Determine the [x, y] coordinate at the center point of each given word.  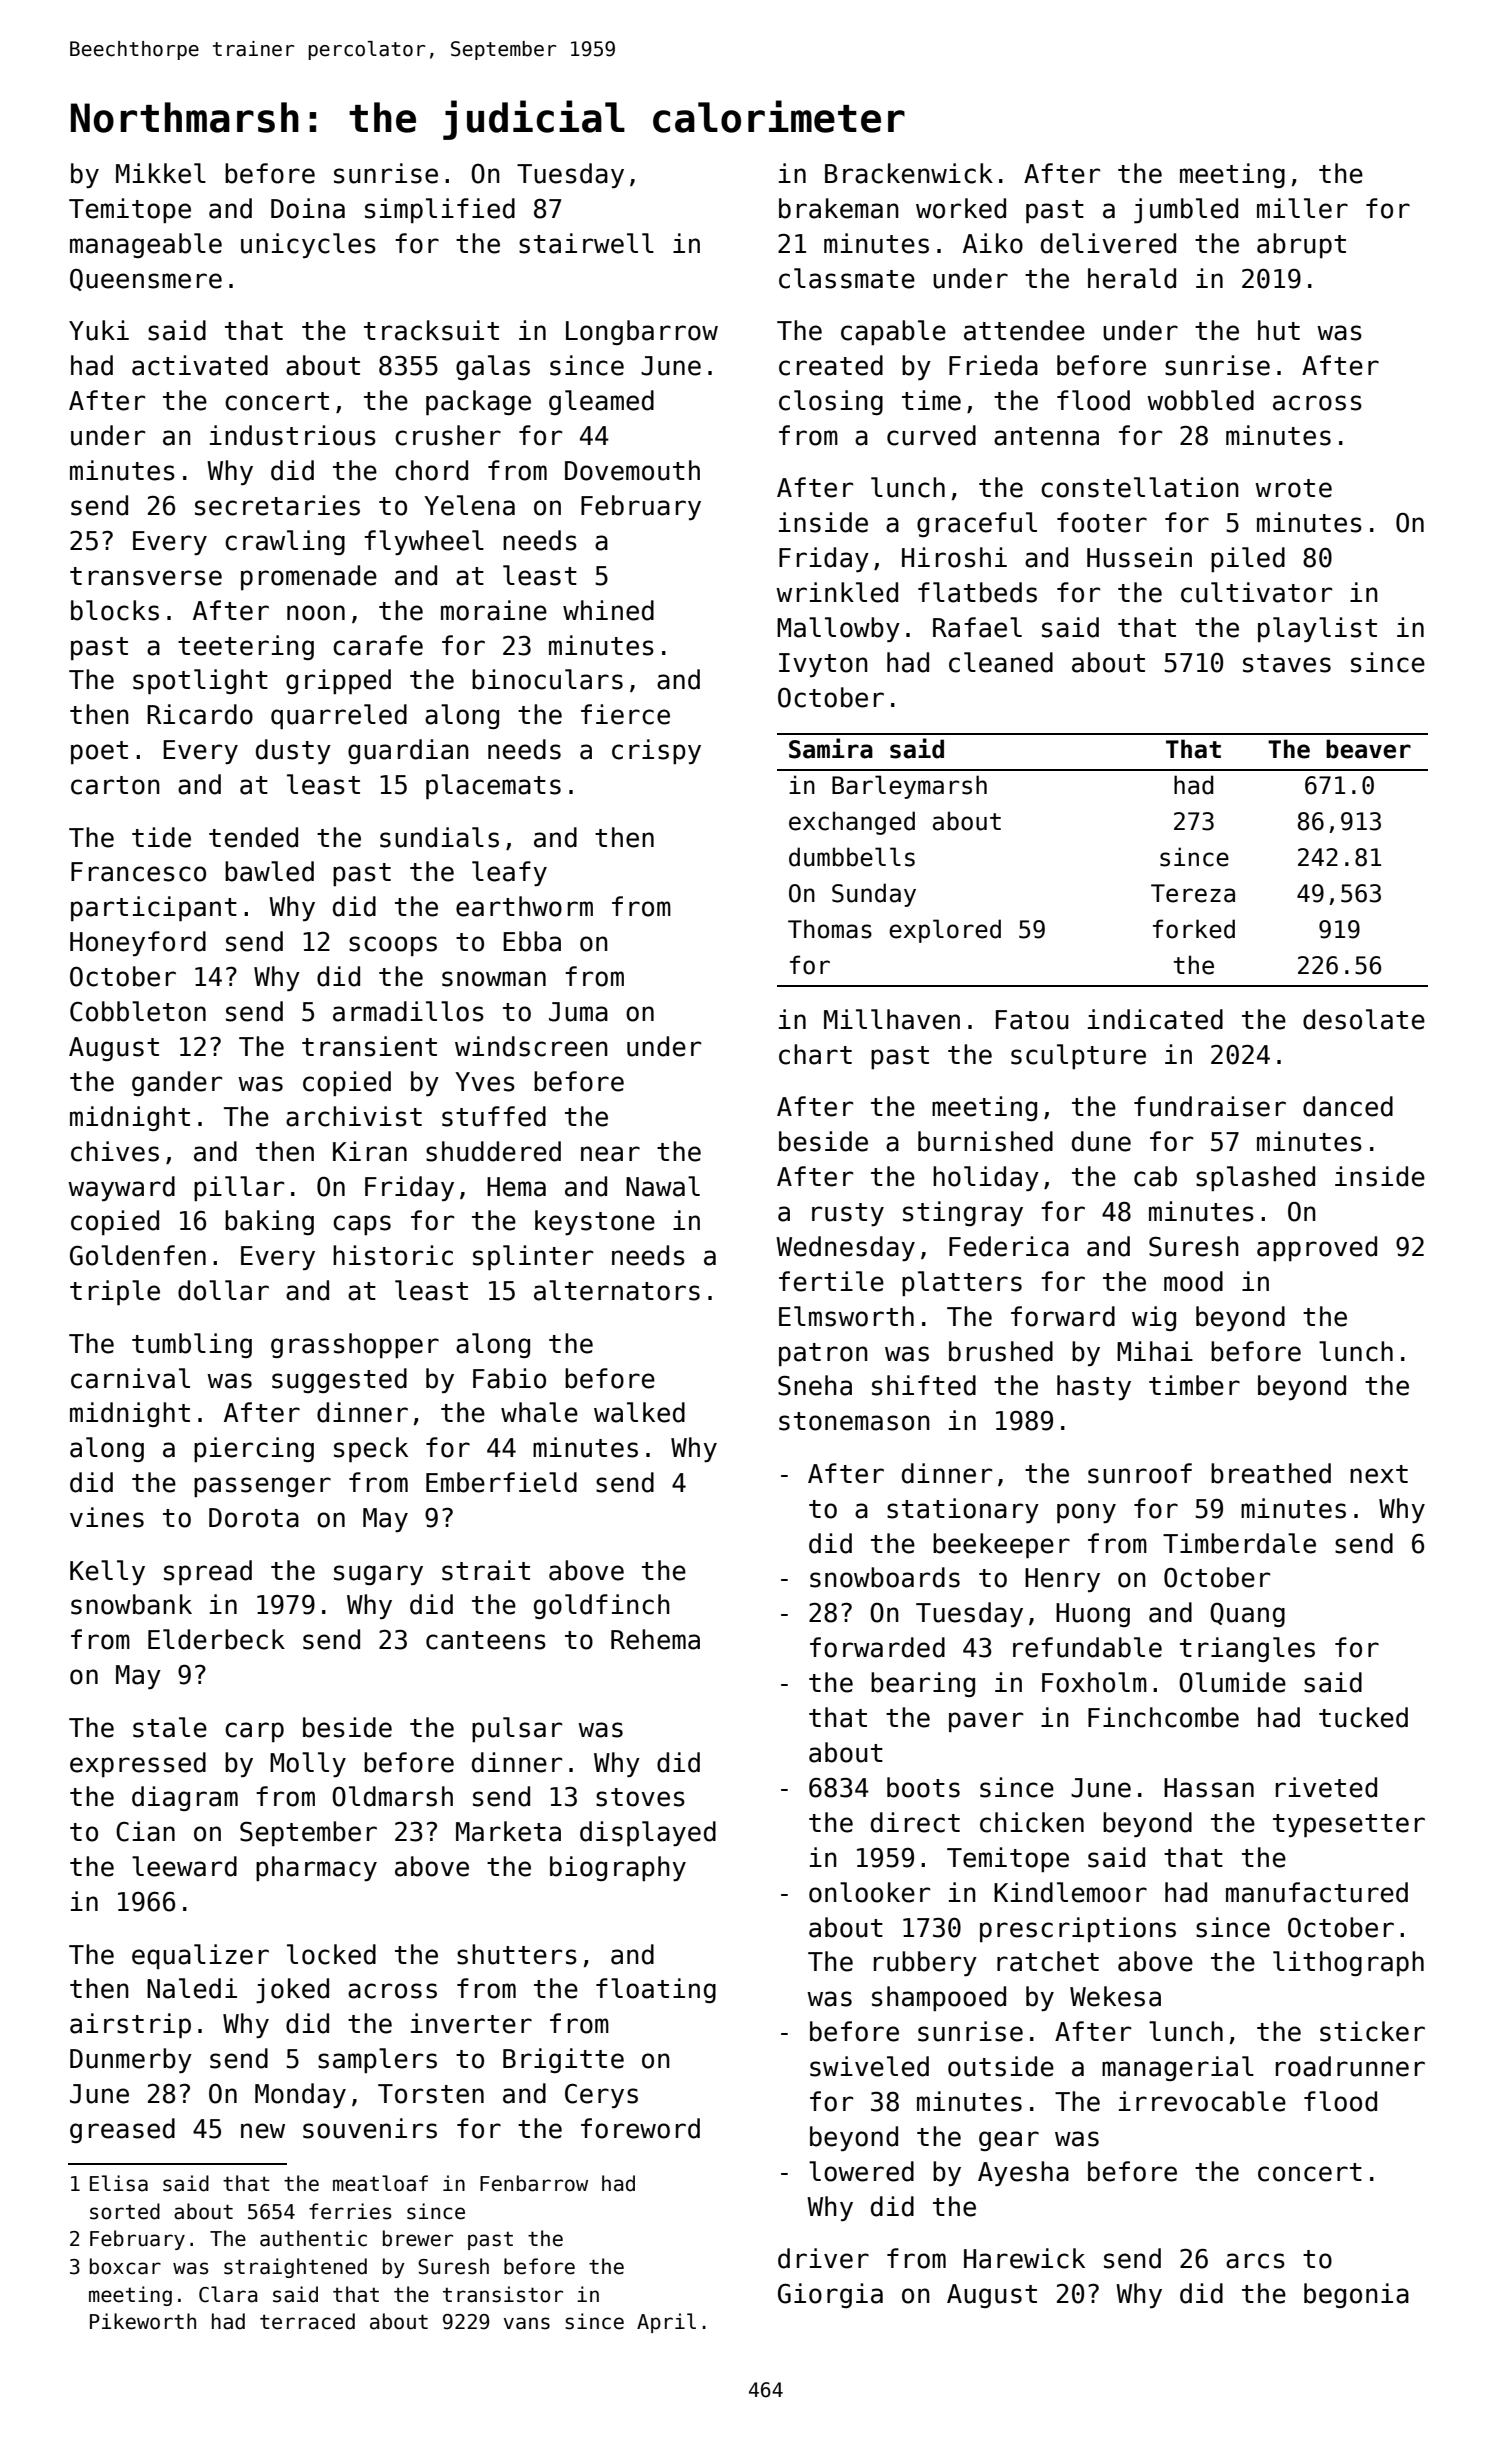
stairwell [586, 243]
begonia [1356, 2295]
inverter [471, 2023]
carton [115, 785]
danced [1348, 1106]
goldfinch [602, 1606]
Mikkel [161, 173]
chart [815, 1054]
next [1379, 1474]
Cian [145, 1831]
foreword [640, 2128]
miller [1302, 208]
